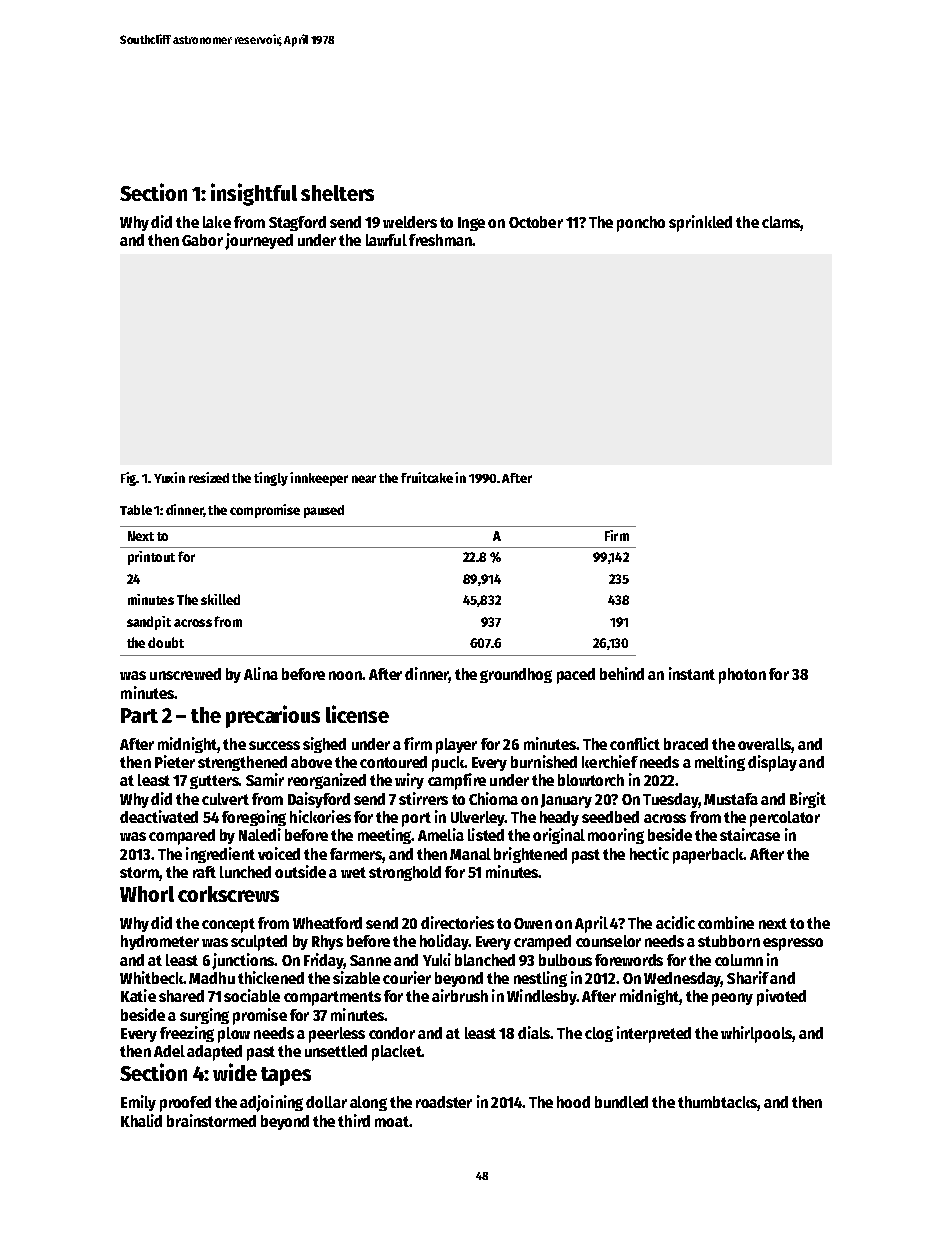  What do you see at coordinates (169, 1051) in the page?
I see `Adel` at bounding box center [169, 1051].
